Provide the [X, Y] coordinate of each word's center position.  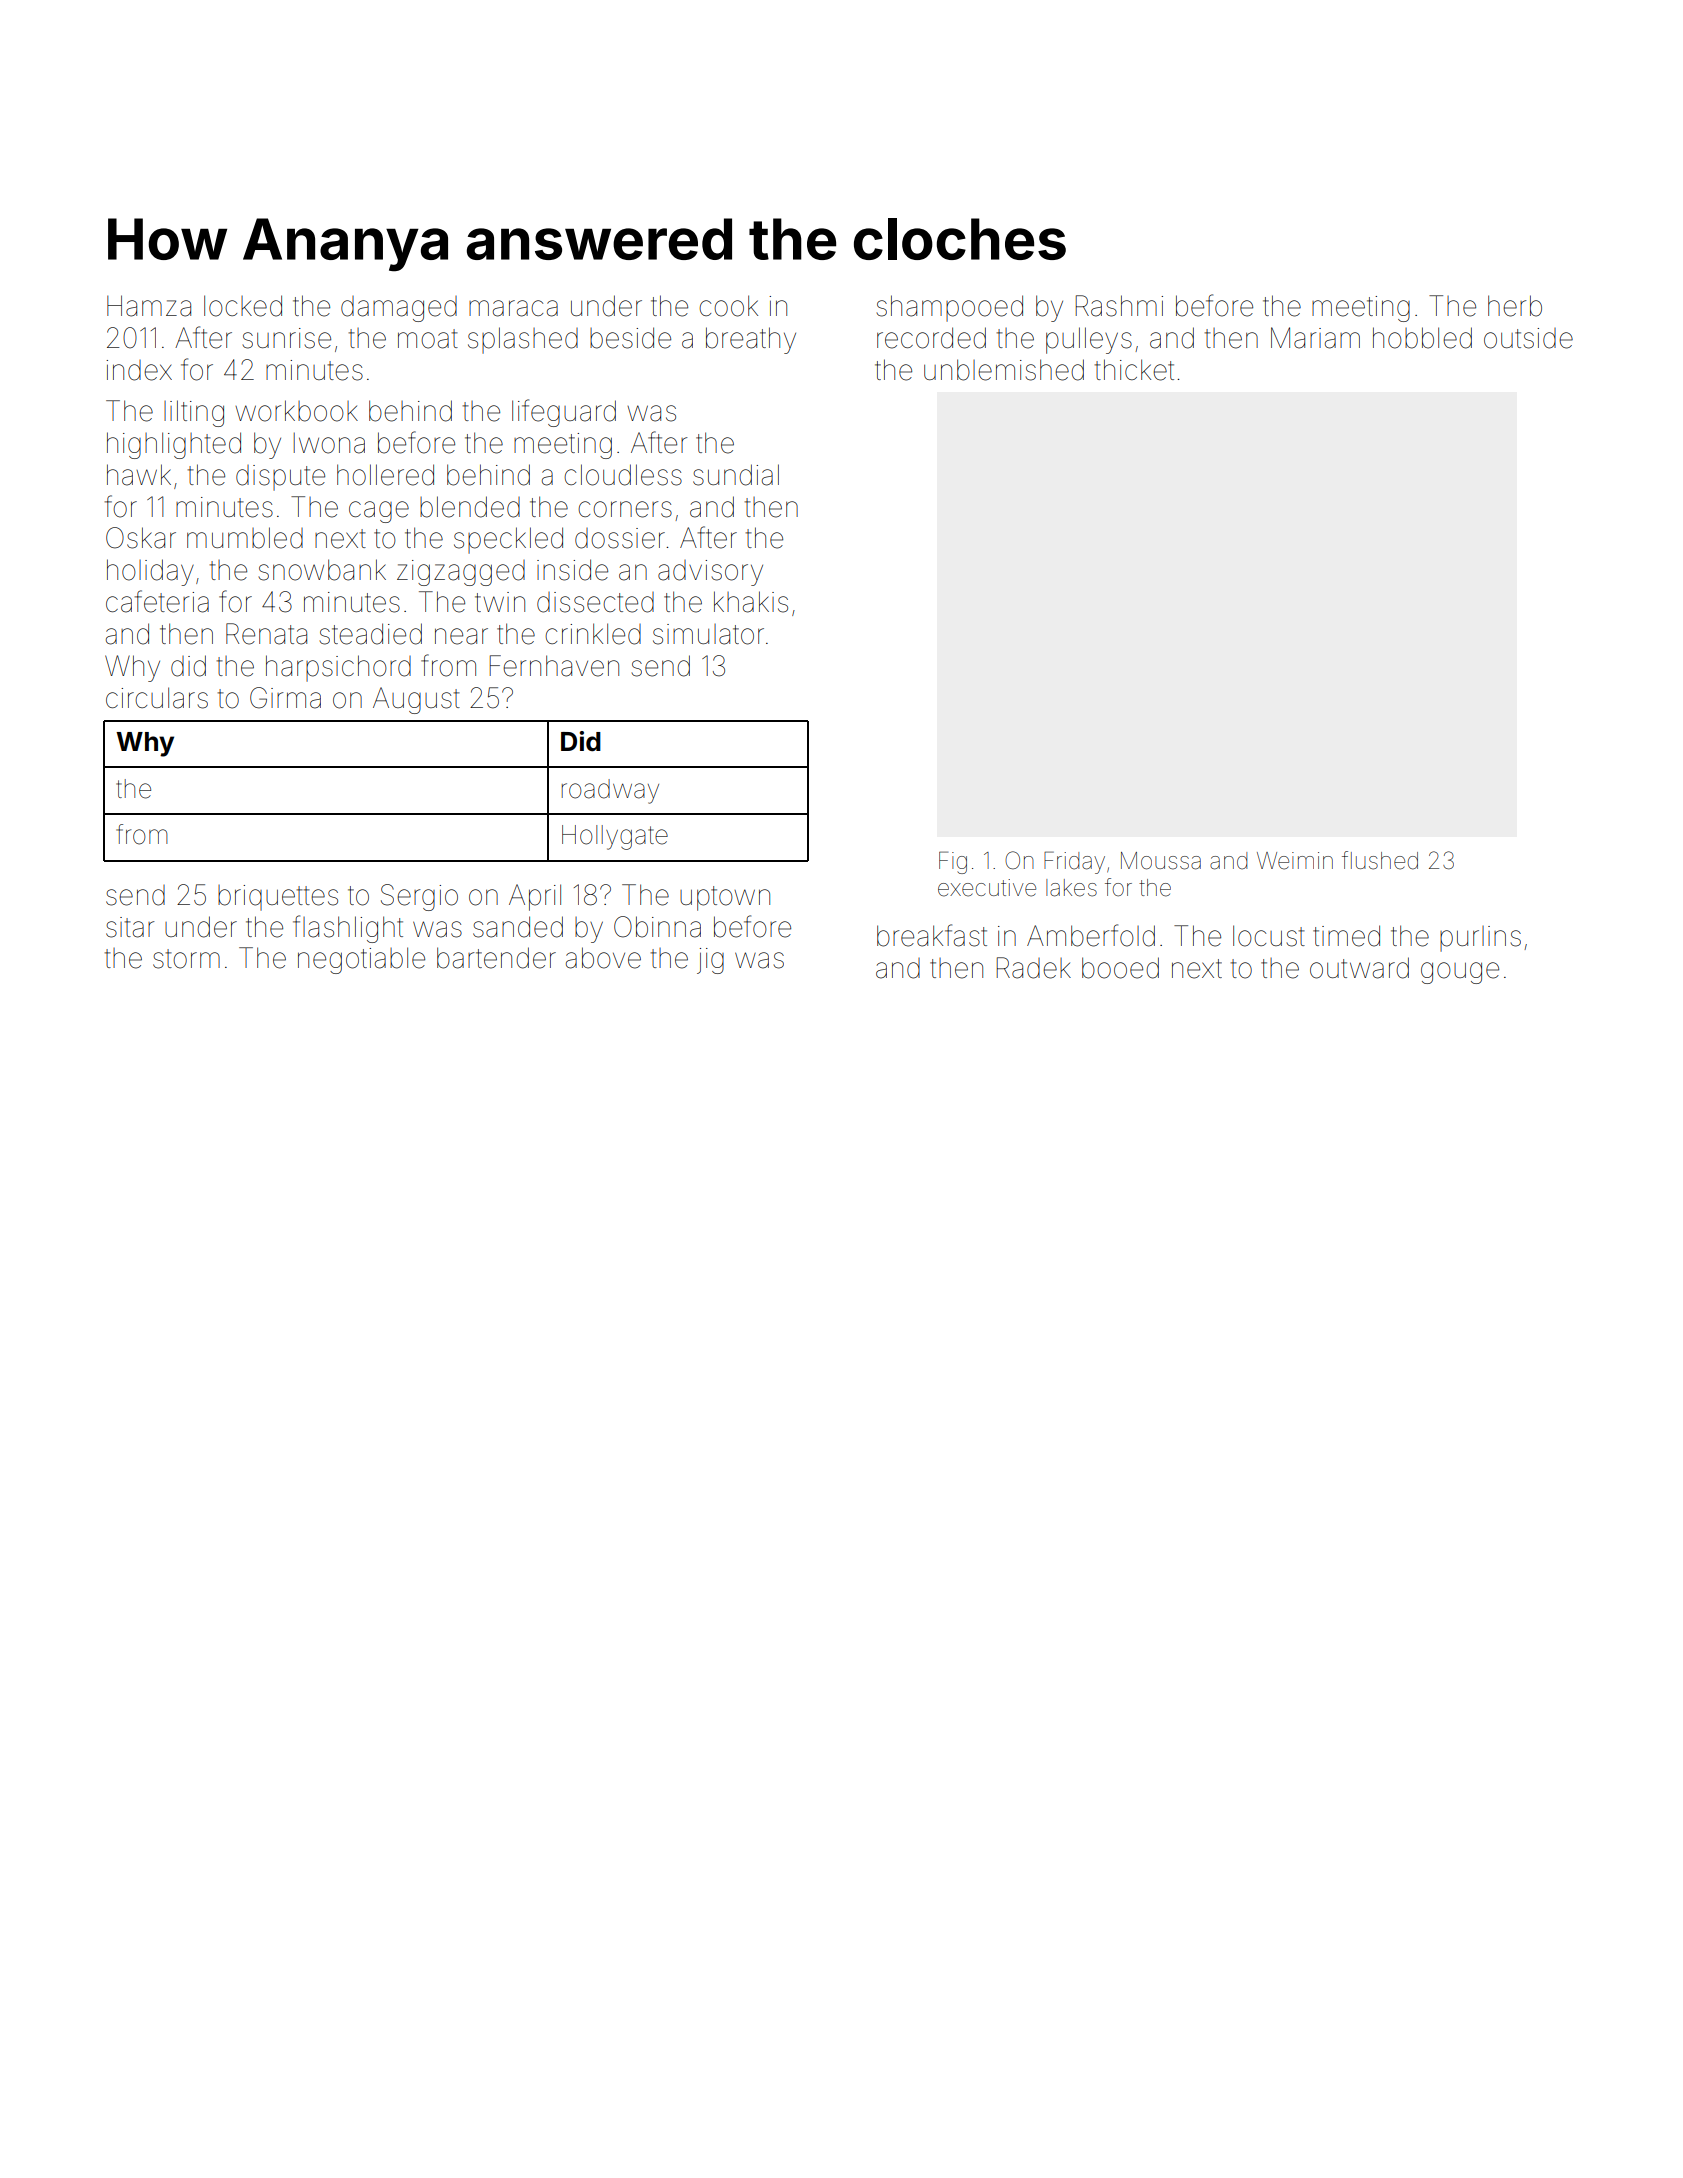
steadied [371, 634]
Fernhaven [554, 666]
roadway [610, 791]
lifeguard [564, 413]
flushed [1380, 860]
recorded [931, 338]
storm [186, 959]
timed [1346, 936]
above [603, 958]
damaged [399, 309]
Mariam [1315, 338]
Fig [953, 862]
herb [1515, 306]
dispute [280, 478]
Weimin [1295, 861]
